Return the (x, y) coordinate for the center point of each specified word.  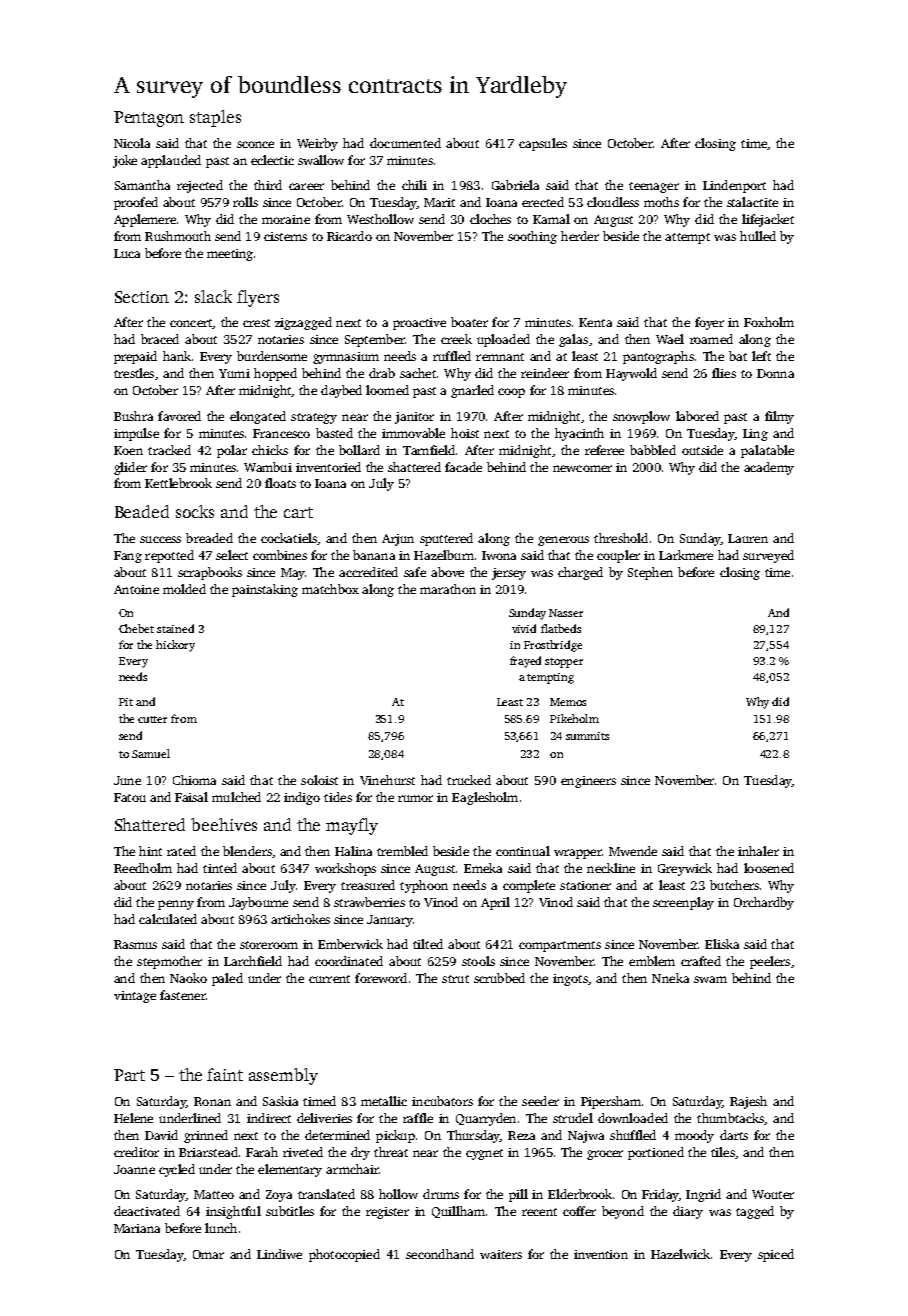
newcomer (582, 468)
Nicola (132, 143)
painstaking (265, 590)
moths (661, 202)
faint (225, 1074)
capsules (543, 144)
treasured (368, 885)
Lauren (748, 538)
